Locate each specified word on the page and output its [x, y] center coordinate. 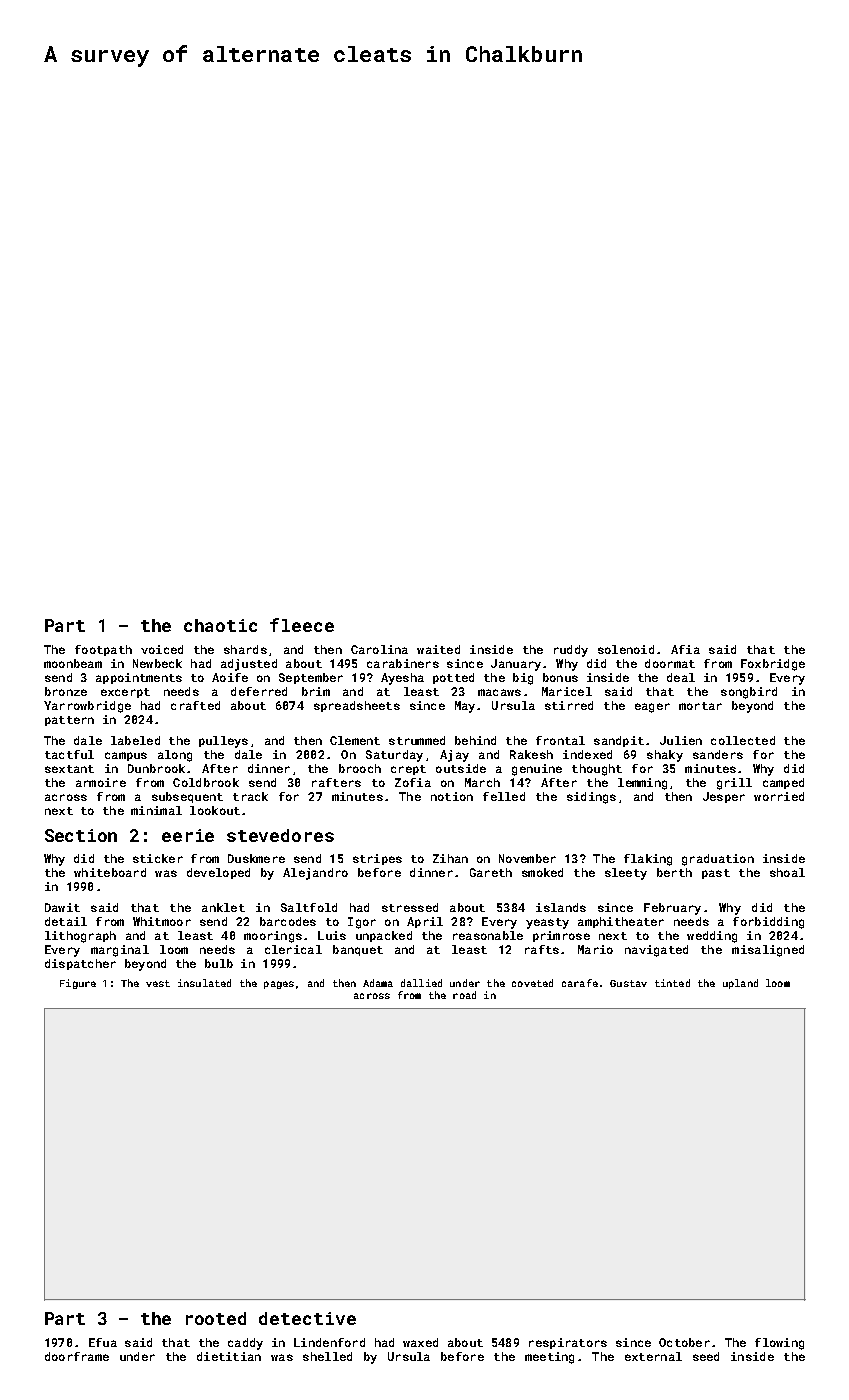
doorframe [77, 1356]
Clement [355, 740]
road [464, 995]
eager [652, 708]
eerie [188, 835]
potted [453, 678]
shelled [327, 1356]
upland [740, 984]
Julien [681, 740]
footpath [103, 650]
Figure [78, 984]
